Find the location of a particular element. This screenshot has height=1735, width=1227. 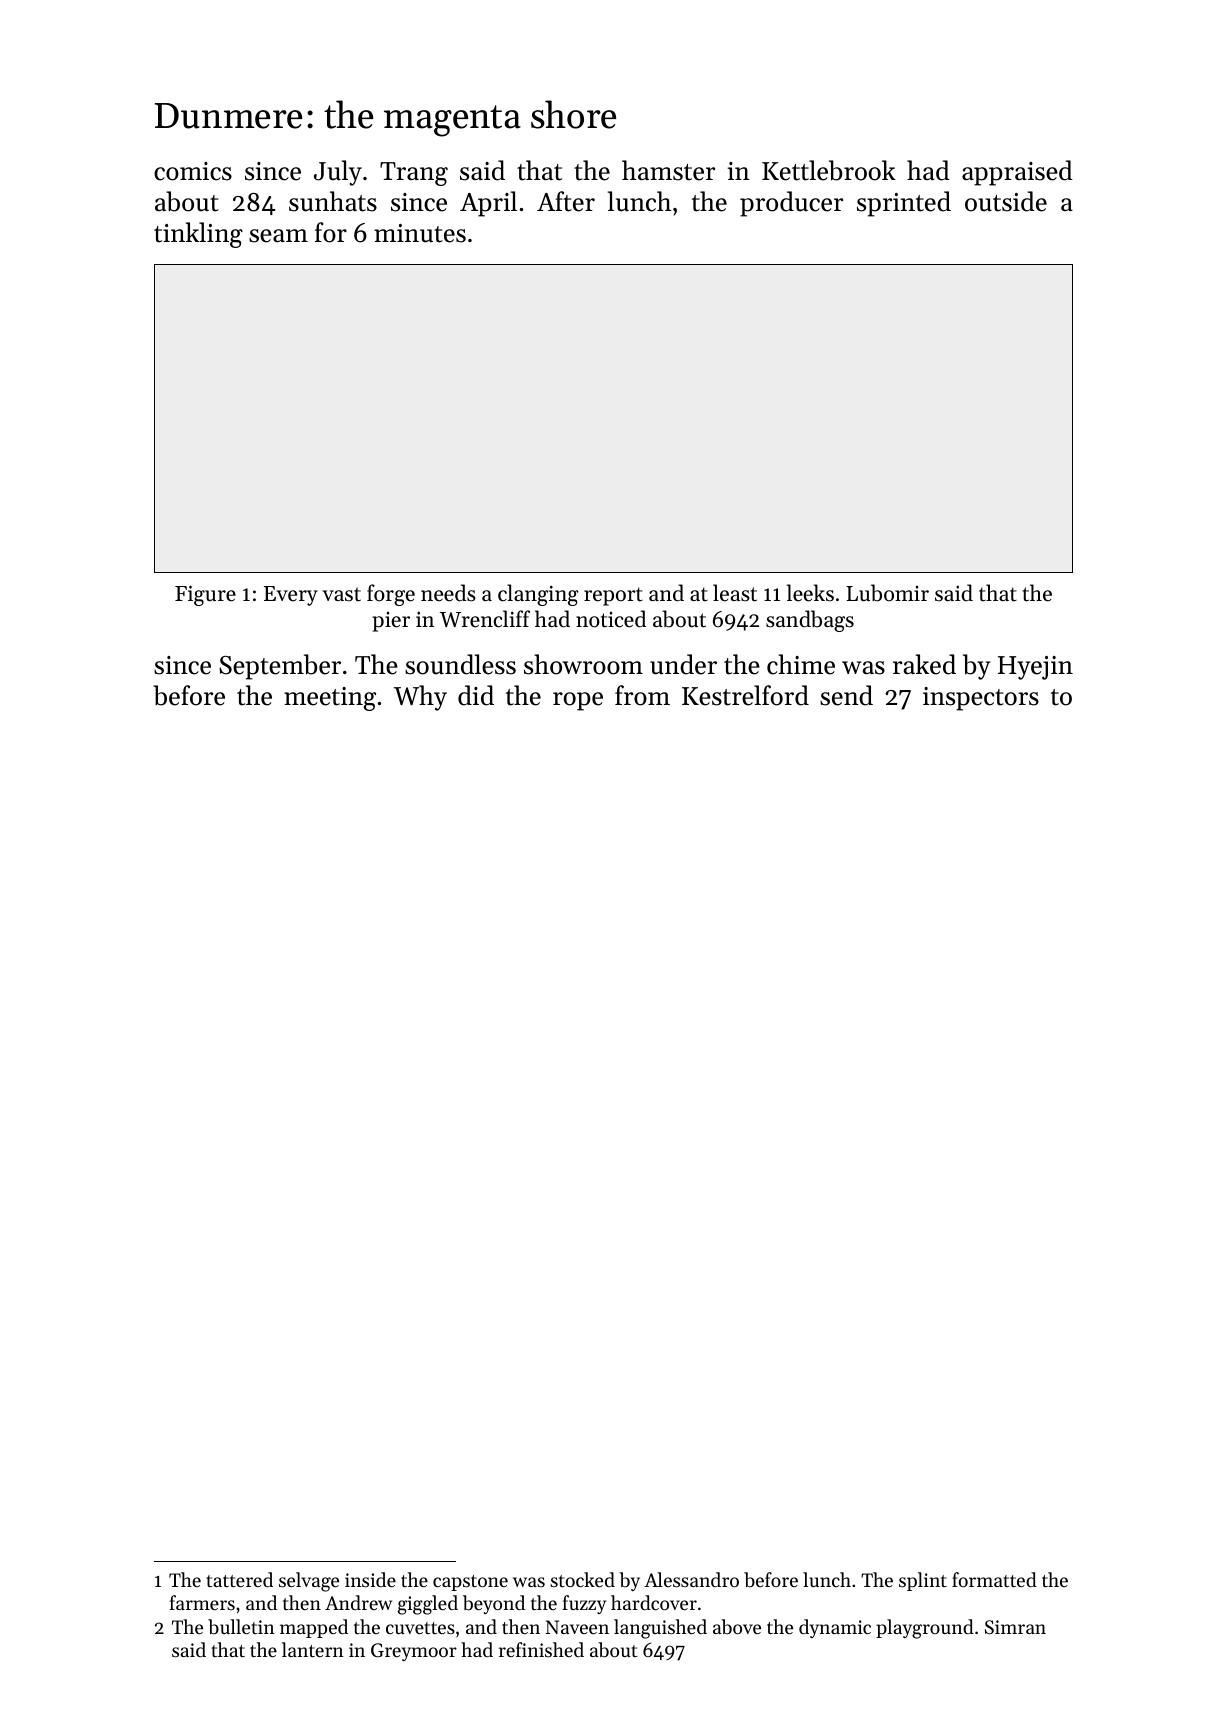

selvage is located at coordinates (309, 1582).
